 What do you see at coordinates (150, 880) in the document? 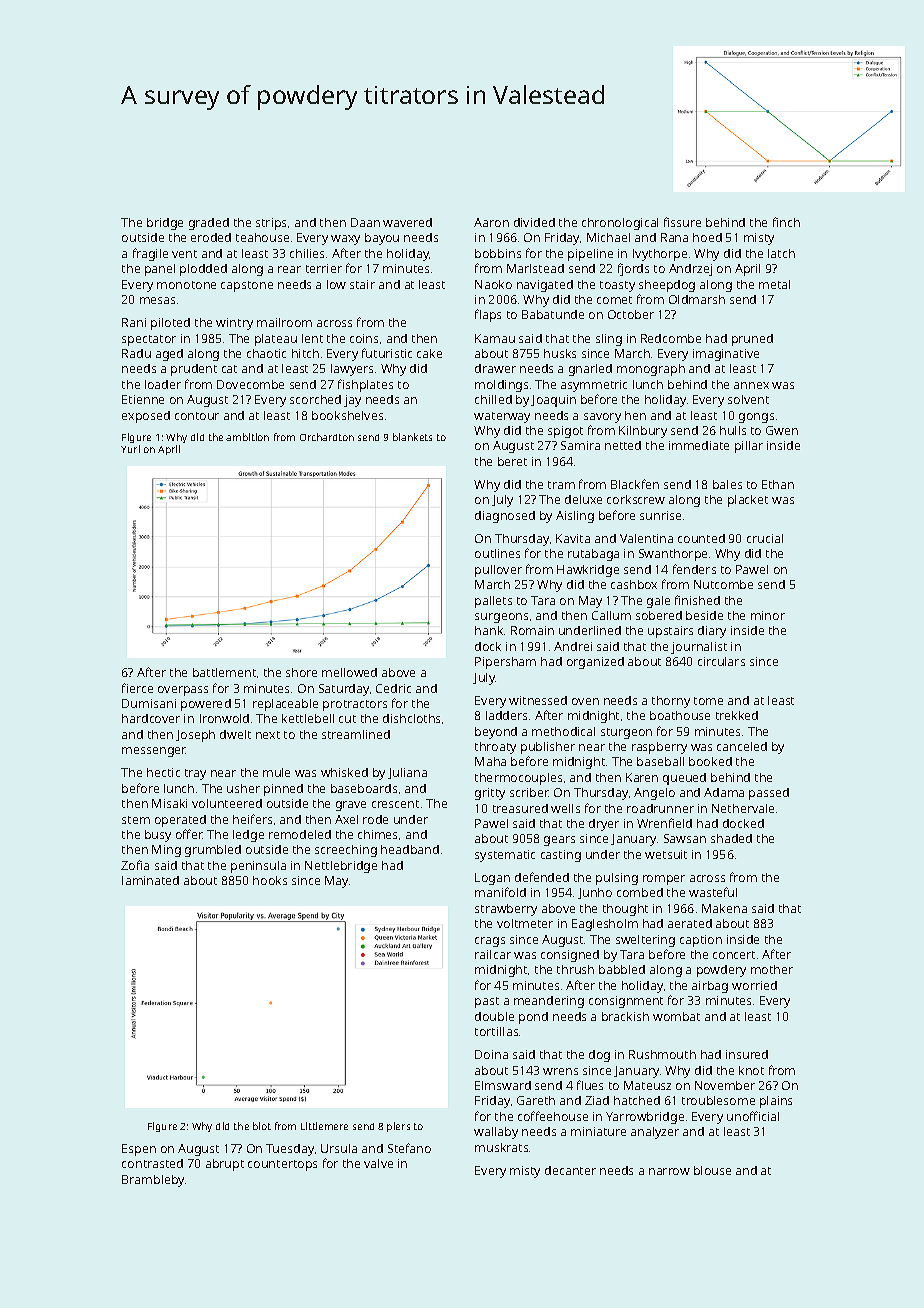
I see `laminated` at bounding box center [150, 880].
